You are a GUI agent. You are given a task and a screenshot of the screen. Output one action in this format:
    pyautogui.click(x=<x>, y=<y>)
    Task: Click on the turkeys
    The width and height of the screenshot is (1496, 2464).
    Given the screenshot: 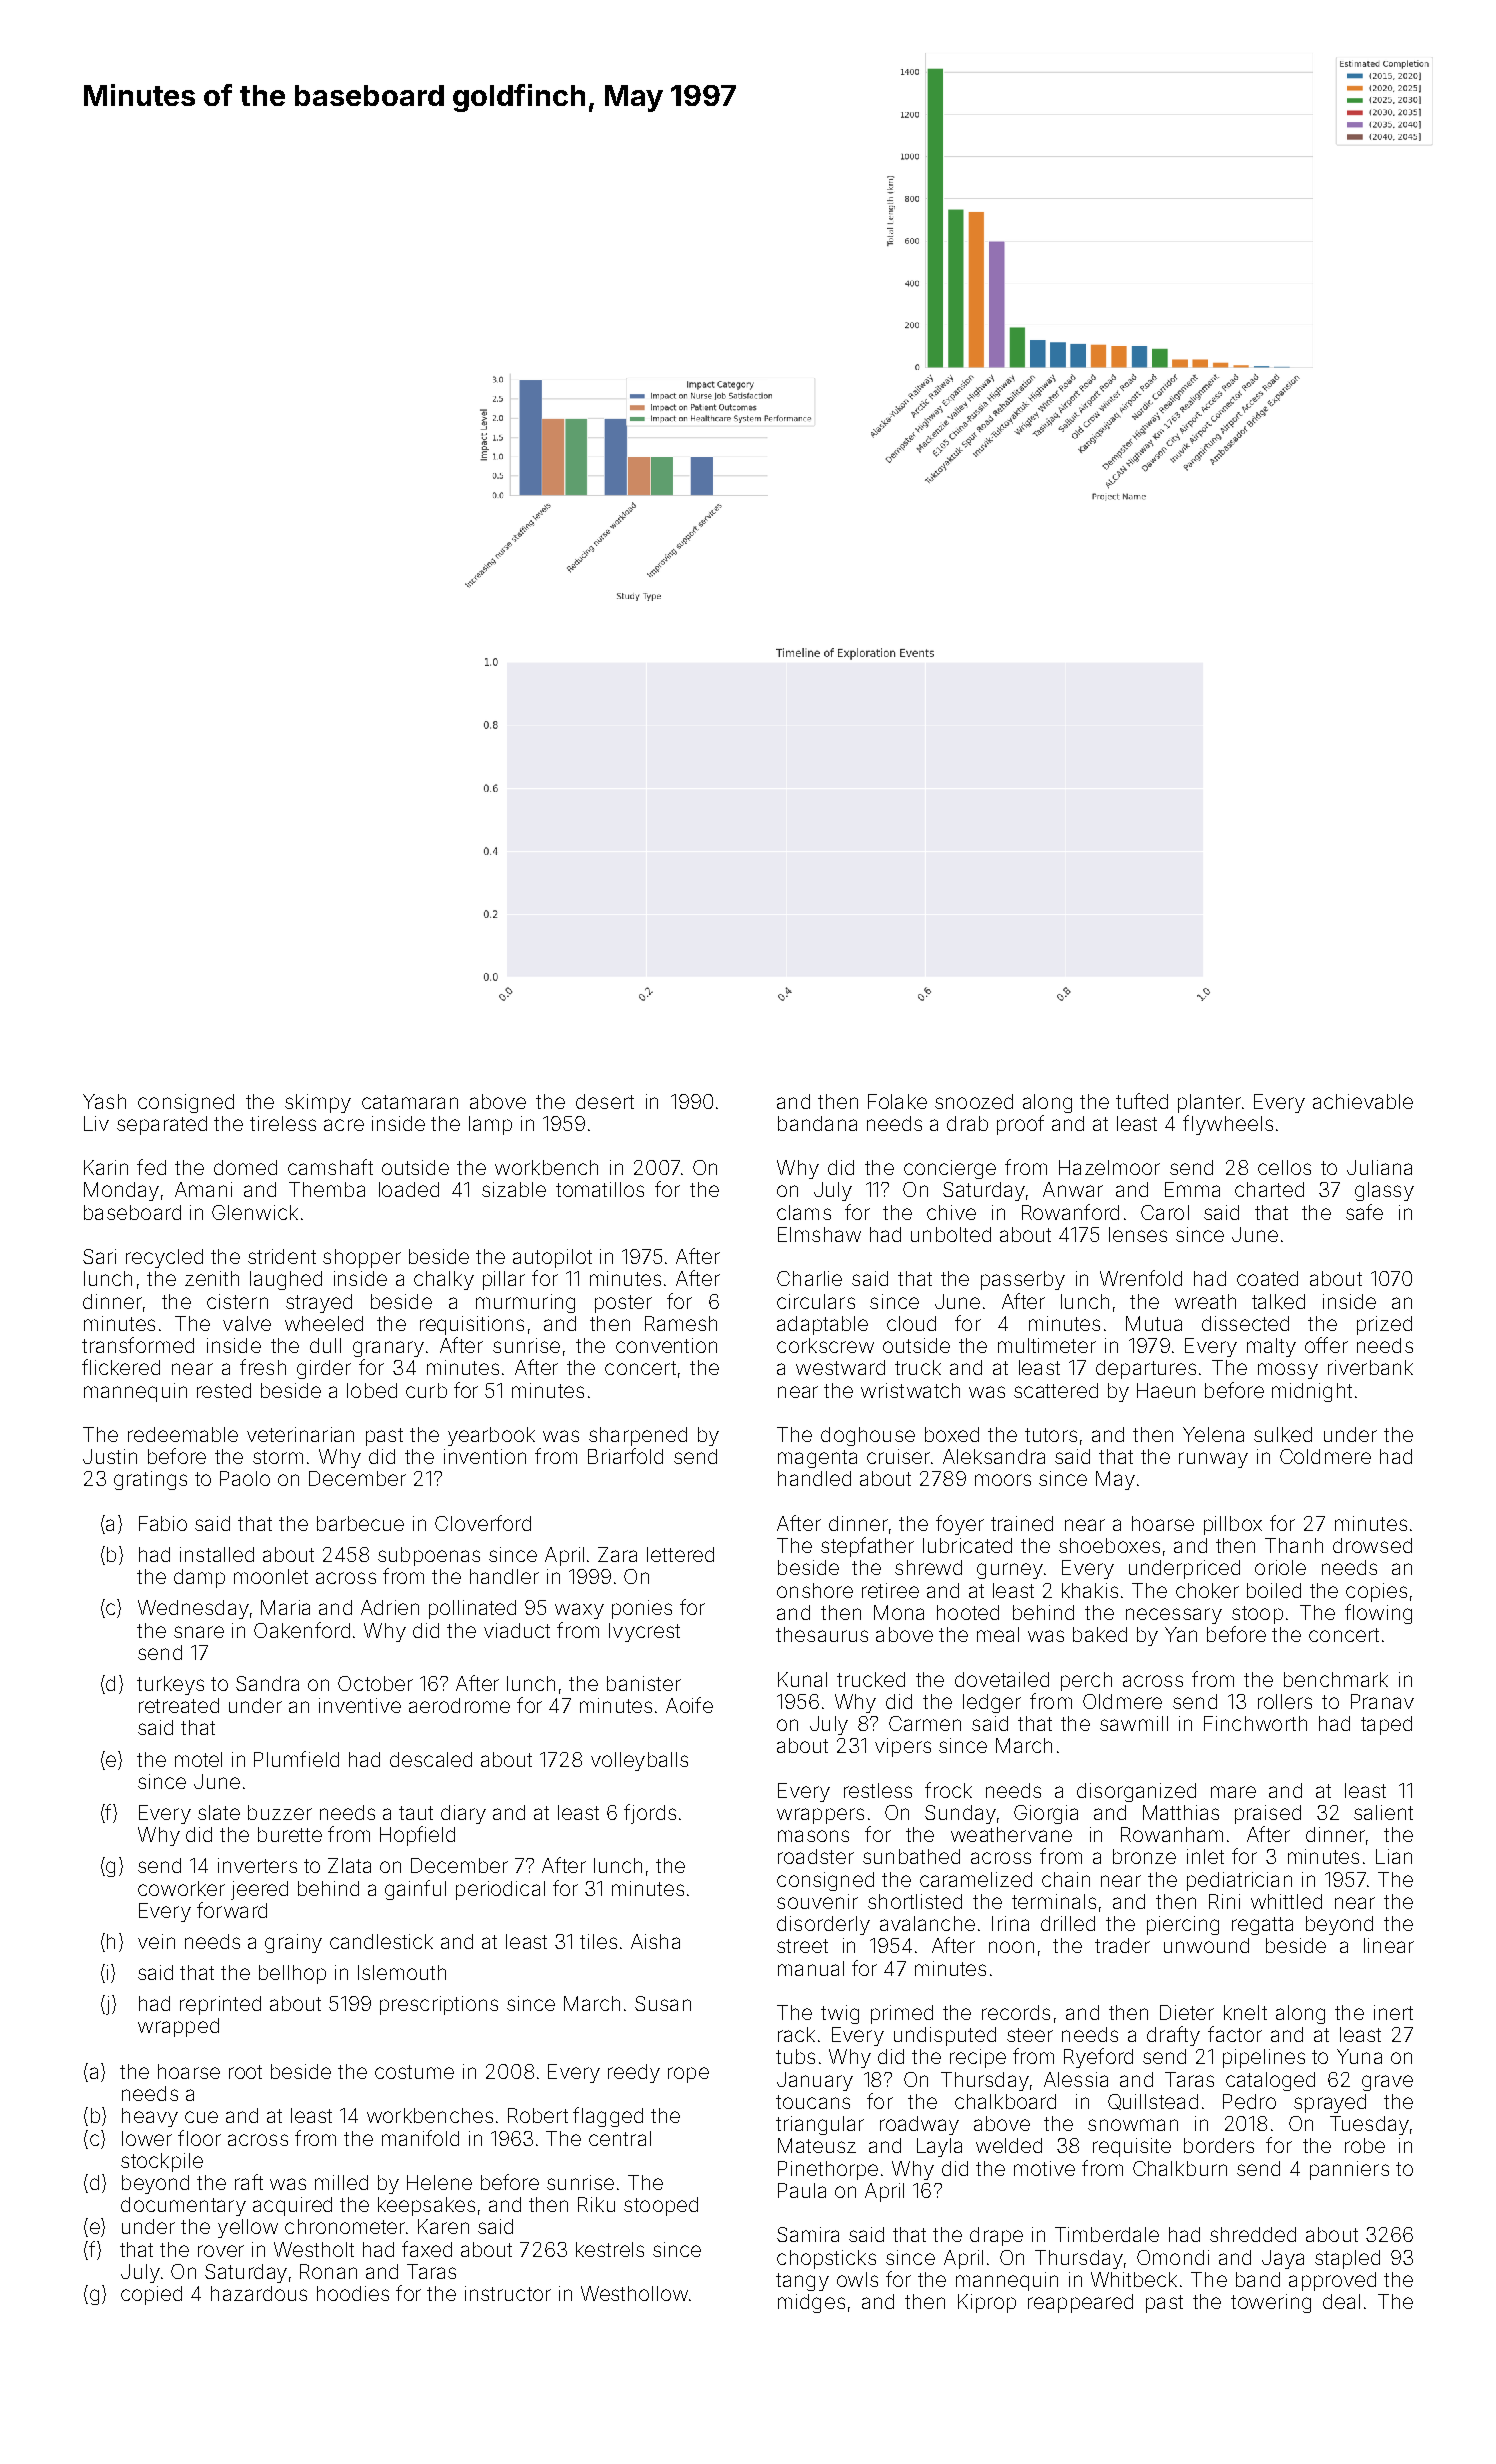 What is the action you would take?
    pyautogui.click(x=170, y=1685)
